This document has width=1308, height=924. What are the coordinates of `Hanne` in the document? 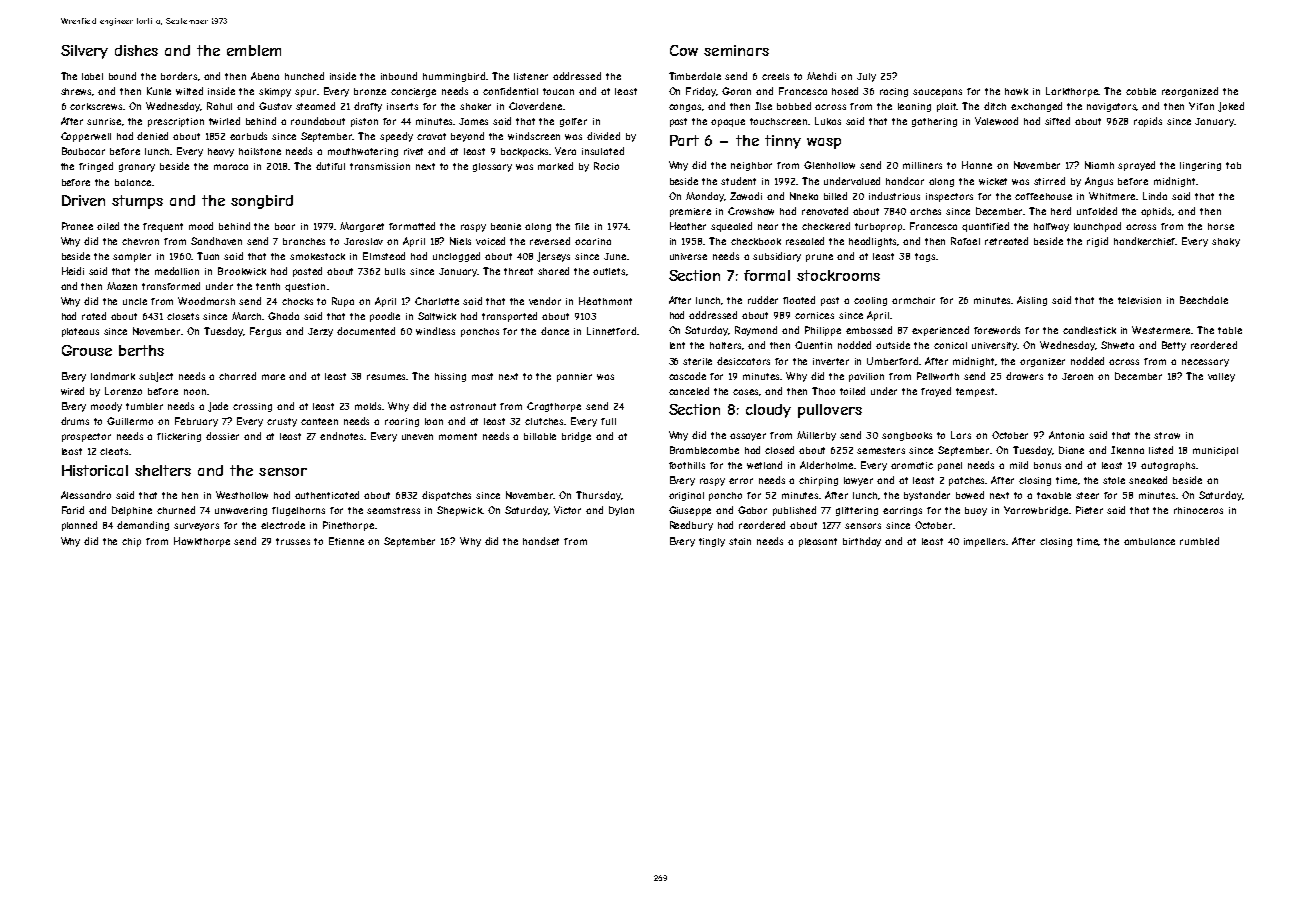 It's located at (977, 165).
